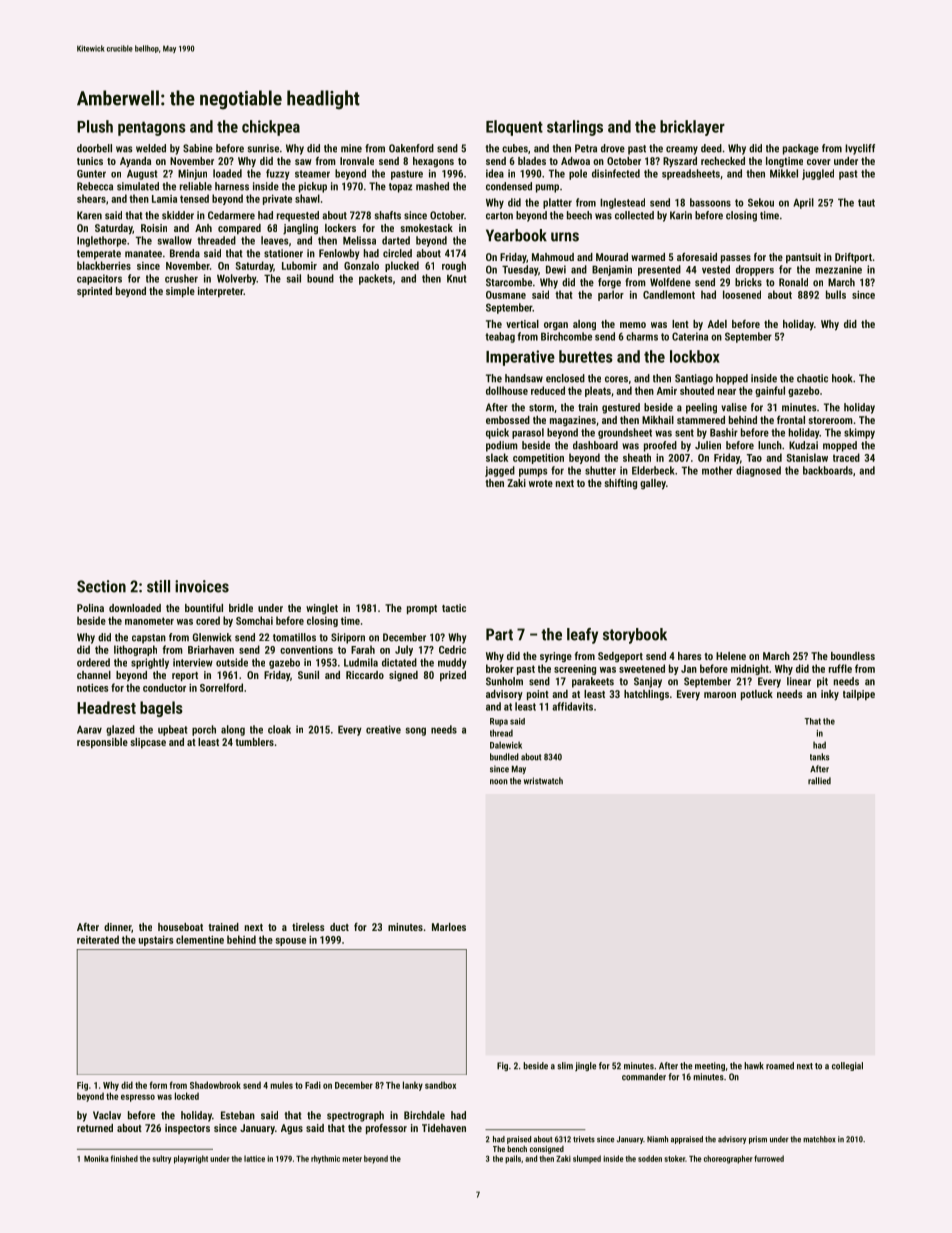 The height and width of the page is (1233, 952). Describe the element at coordinates (94, 292) in the page. I see `sprinted` at that location.
